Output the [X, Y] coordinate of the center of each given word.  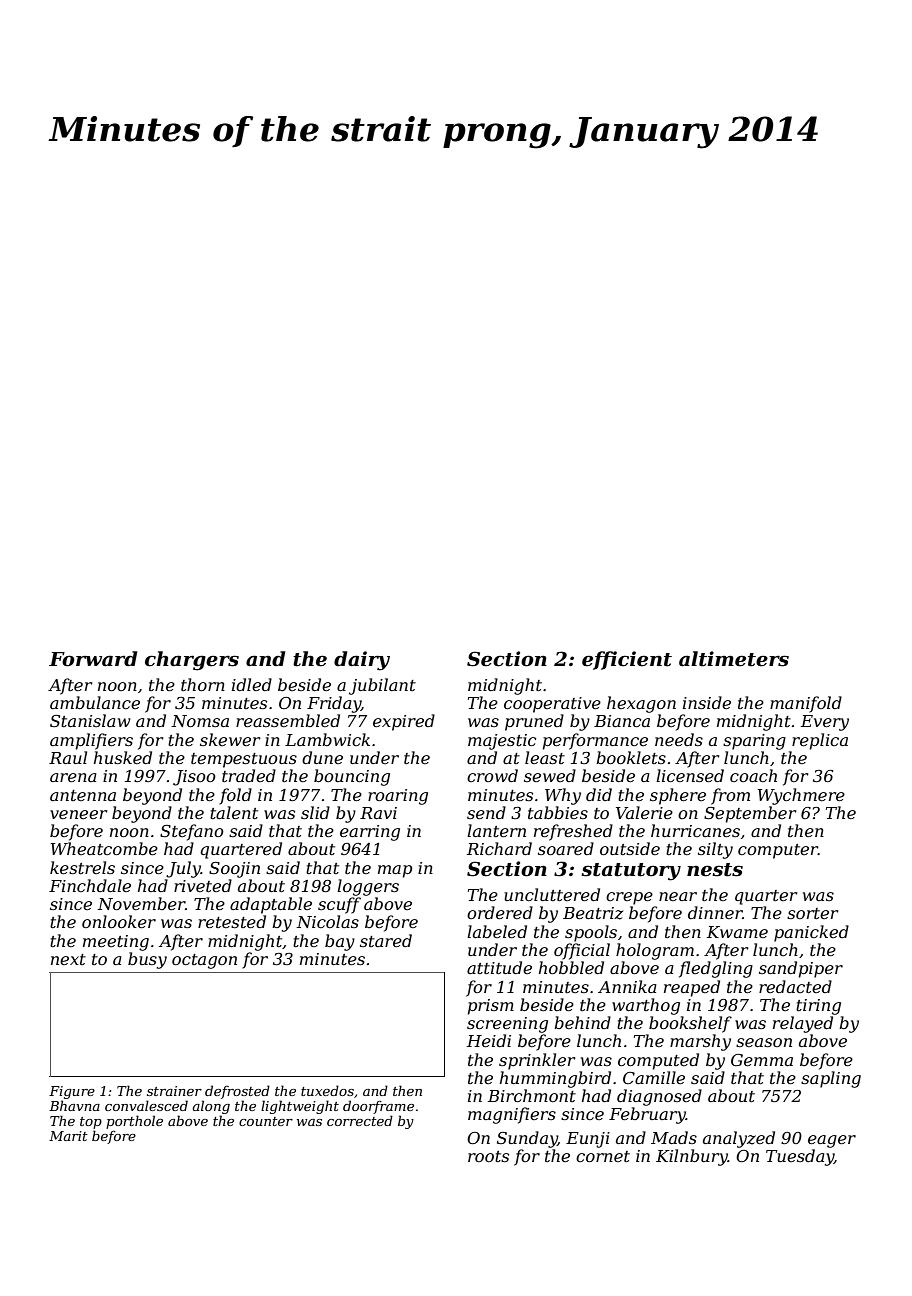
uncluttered [552, 894]
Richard [499, 848]
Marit [68, 1136]
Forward [93, 659]
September [750, 814]
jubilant [382, 686]
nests [715, 870]
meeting [116, 943]
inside [707, 702]
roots [488, 1156]
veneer [78, 814]
